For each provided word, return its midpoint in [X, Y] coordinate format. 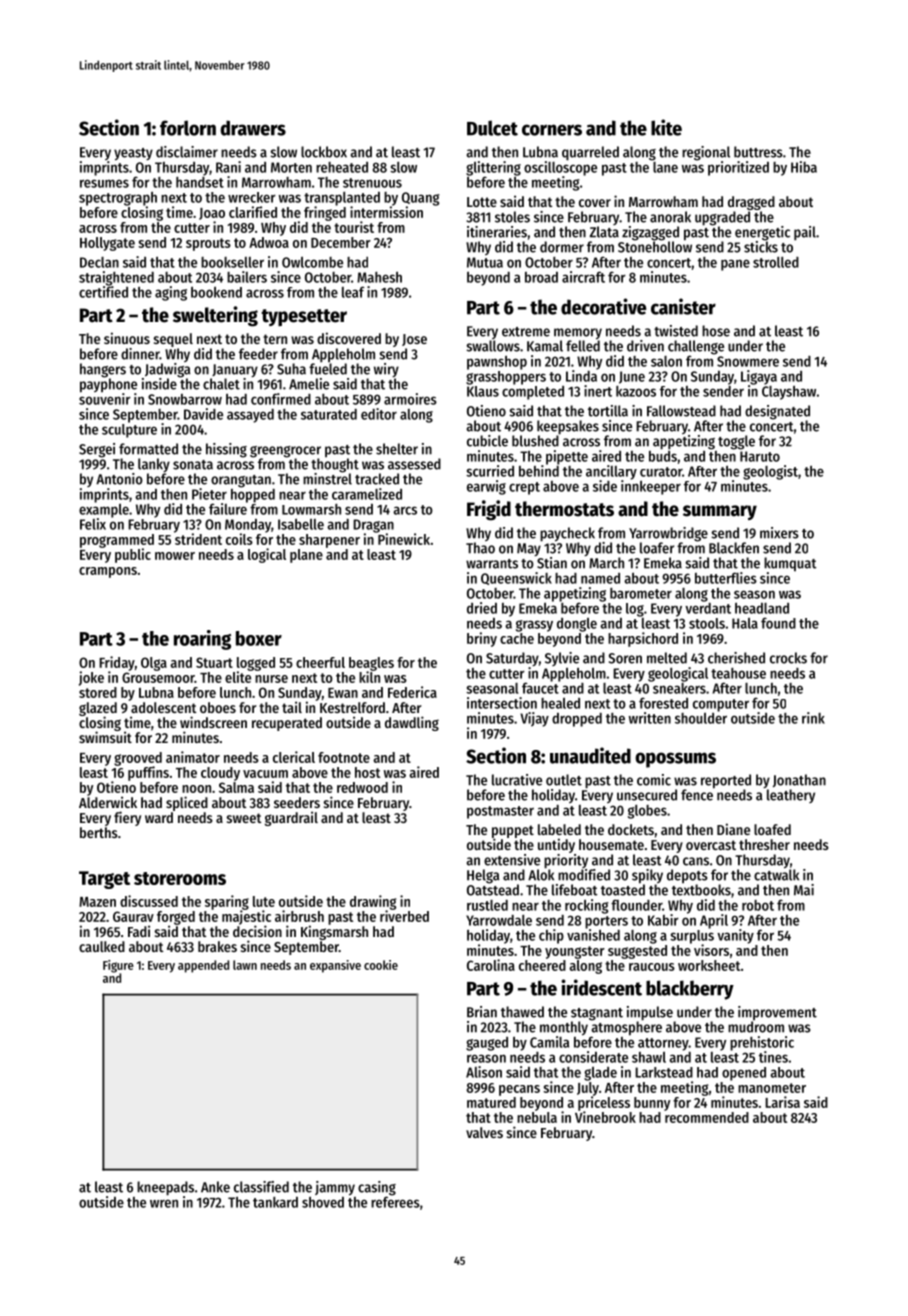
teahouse [738, 673]
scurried [490, 471]
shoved [323, 1202]
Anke [215, 1187]
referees [395, 1202]
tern [275, 339]
